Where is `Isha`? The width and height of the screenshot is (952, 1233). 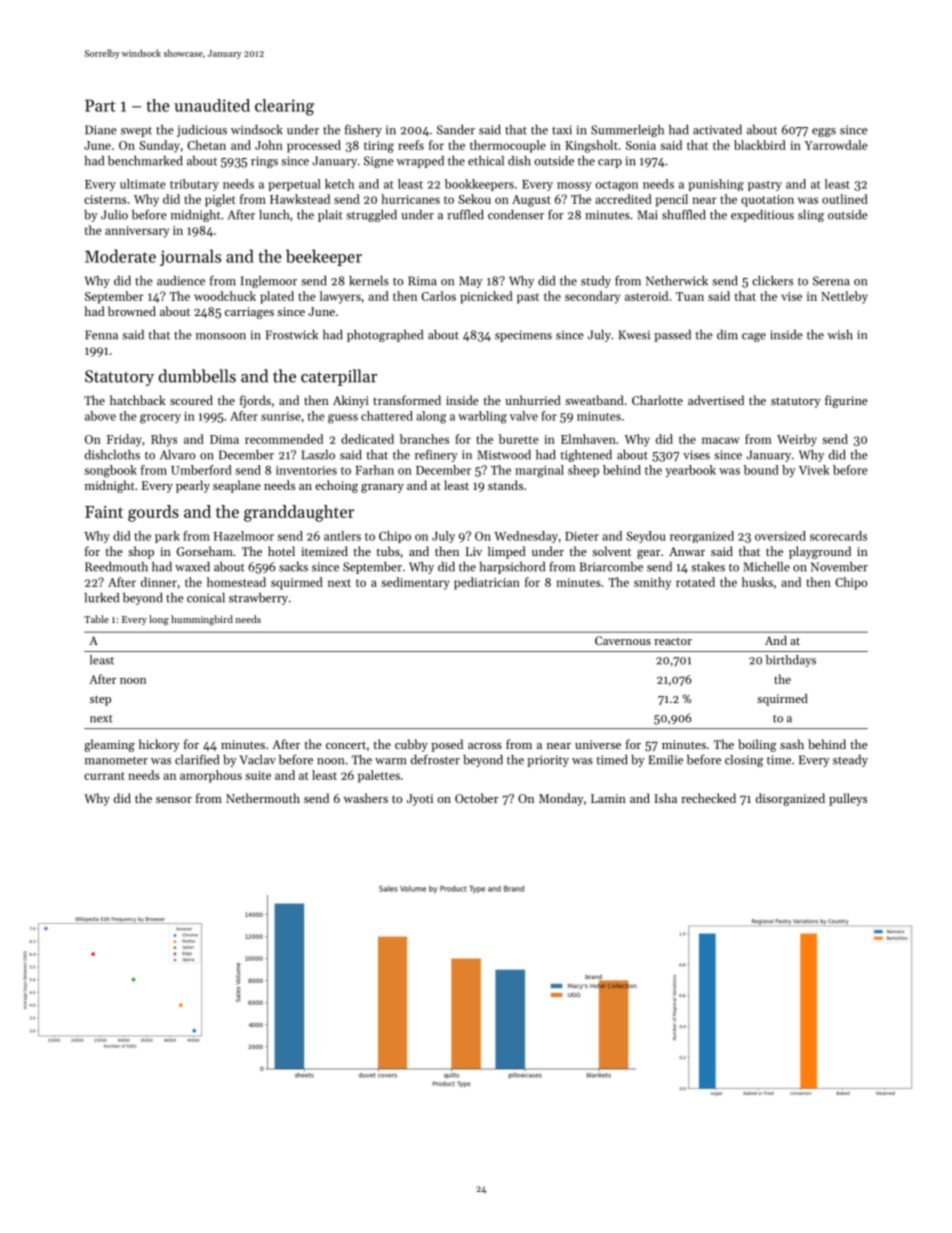 Isha is located at coordinates (665, 798).
